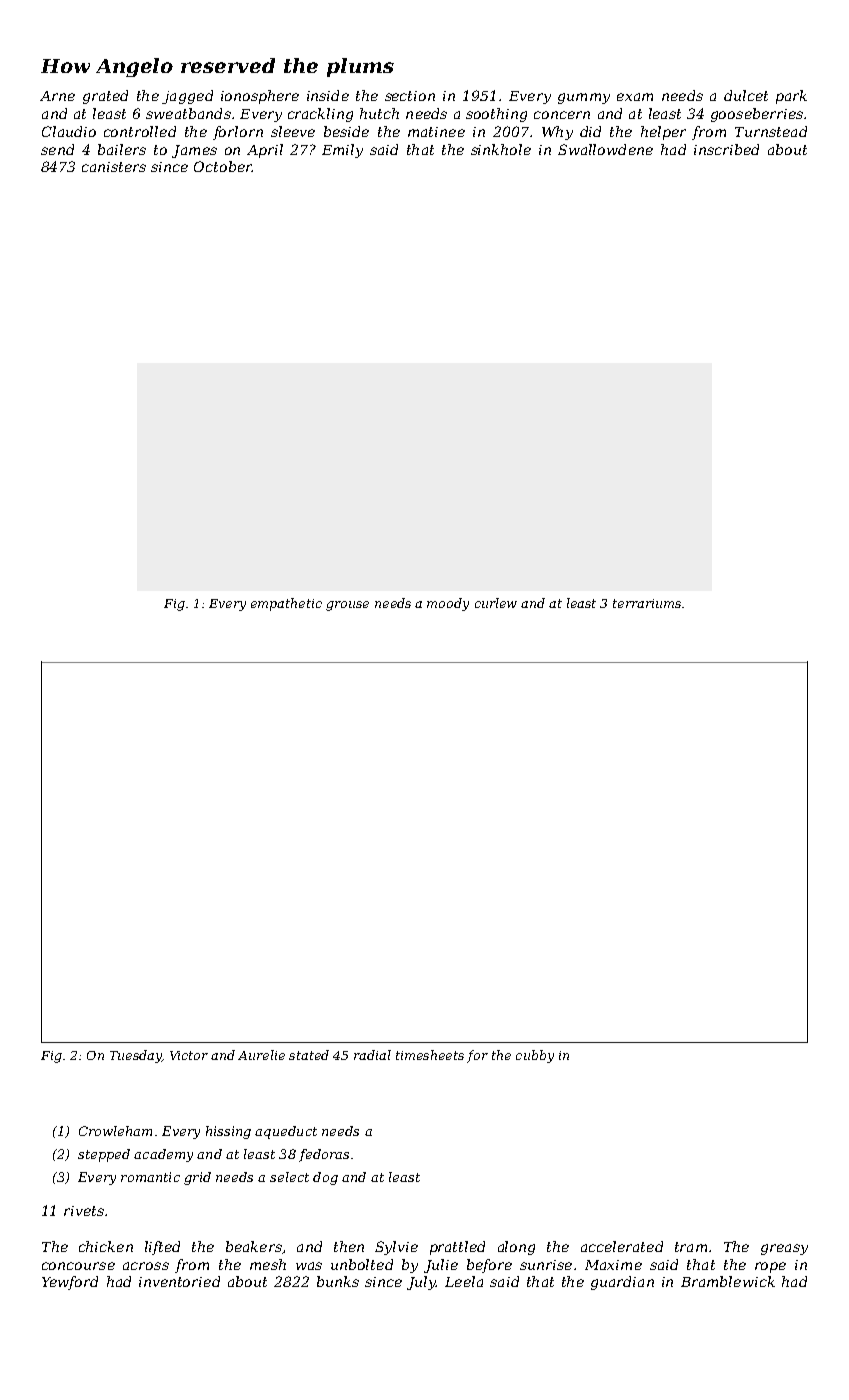 The height and width of the page is (1400, 849). What do you see at coordinates (136, 1056) in the page?
I see `Tuesday` at bounding box center [136, 1056].
